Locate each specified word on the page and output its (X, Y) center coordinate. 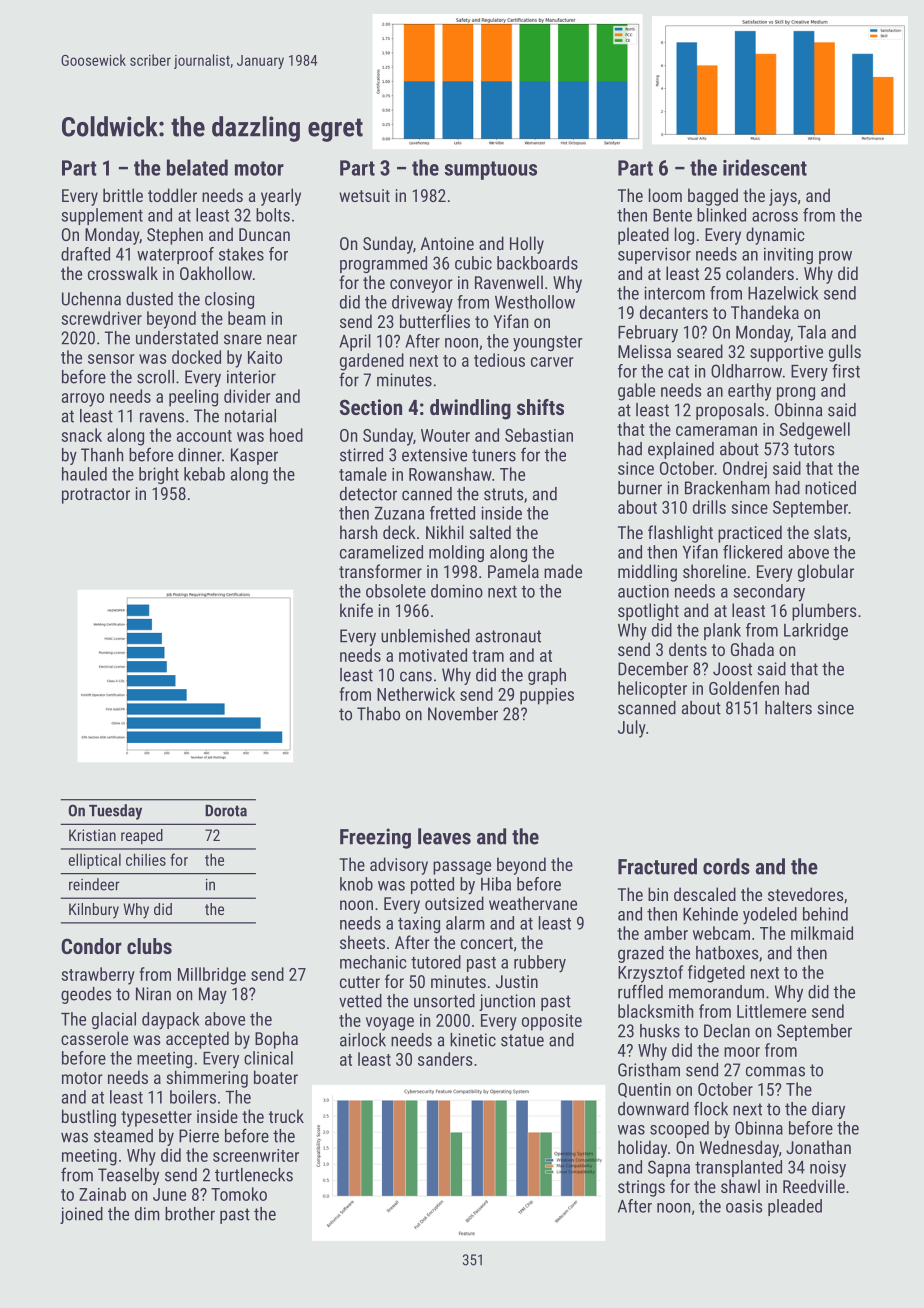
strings (641, 1188)
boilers (193, 1097)
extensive (434, 455)
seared (700, 351)
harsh (358, 532)
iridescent (765, 167)
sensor (111, 359)
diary (828, 1110)
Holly (527, 245)
